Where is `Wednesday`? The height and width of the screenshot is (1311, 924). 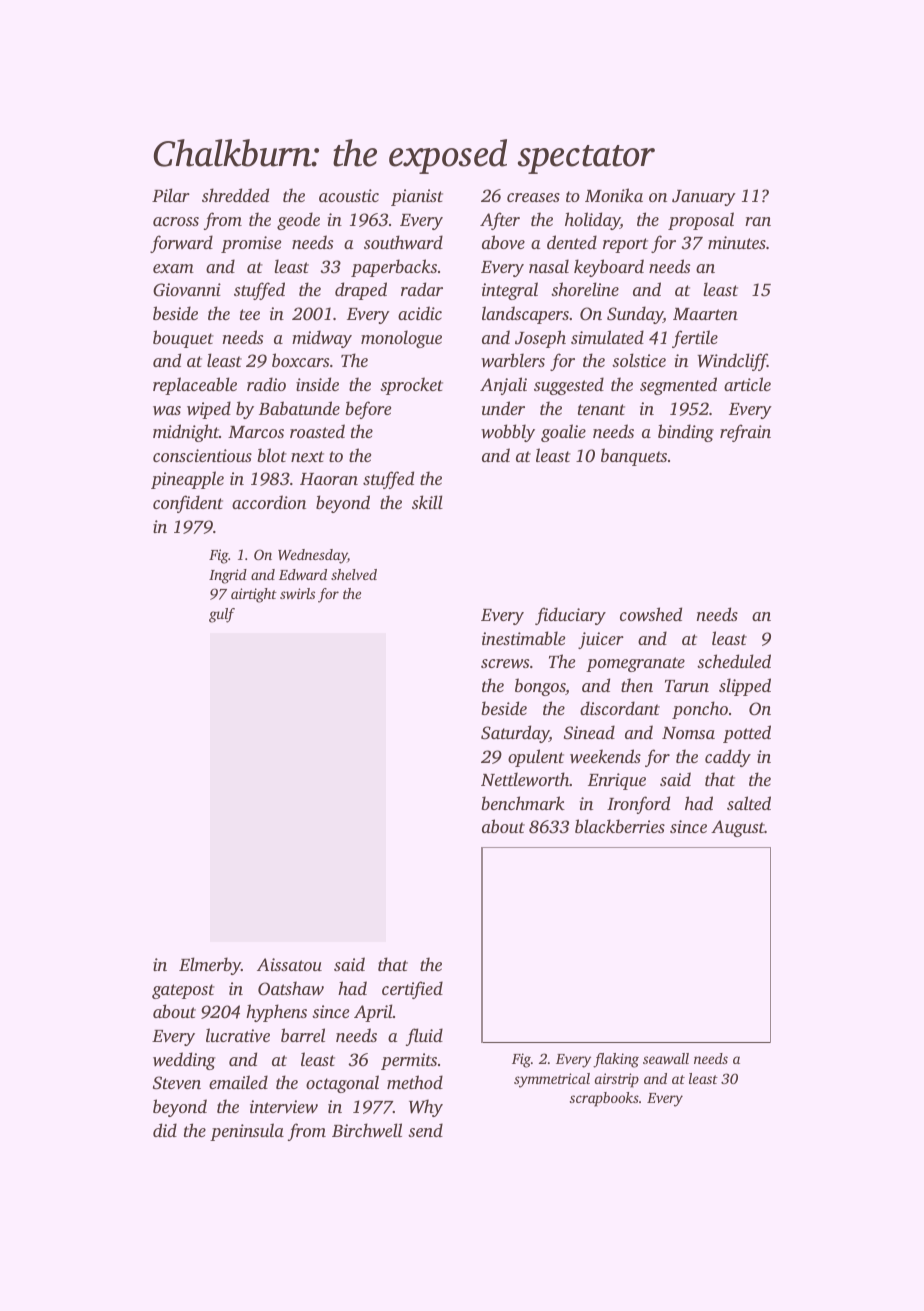 Wednesday is located at coordinates (312, 556).
